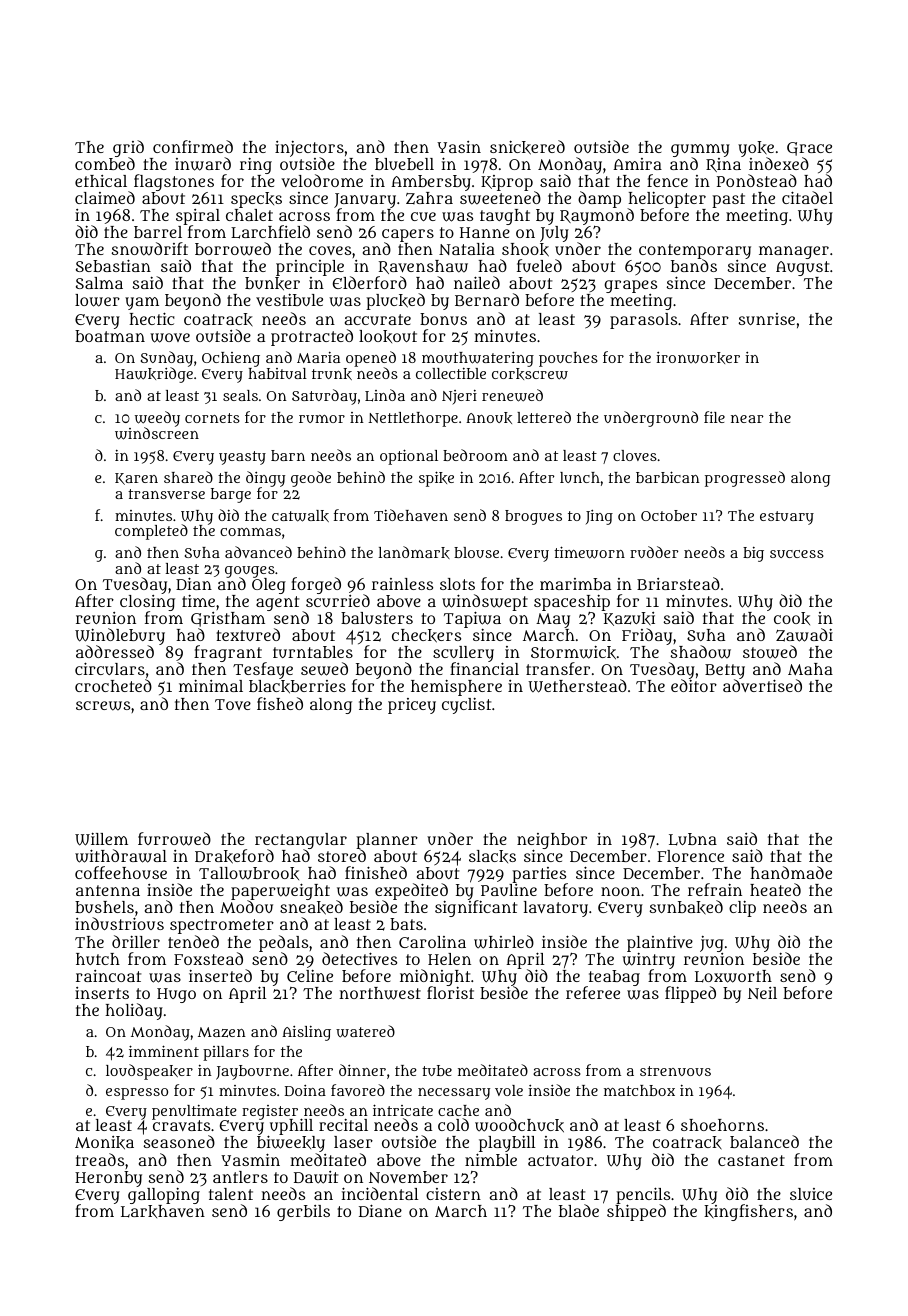 The height and width of the screenshot is (1316, 908). What do you see at coordinates (103, 706) in the screenshot?
I see `screws` at bounding box center [103, 706].
